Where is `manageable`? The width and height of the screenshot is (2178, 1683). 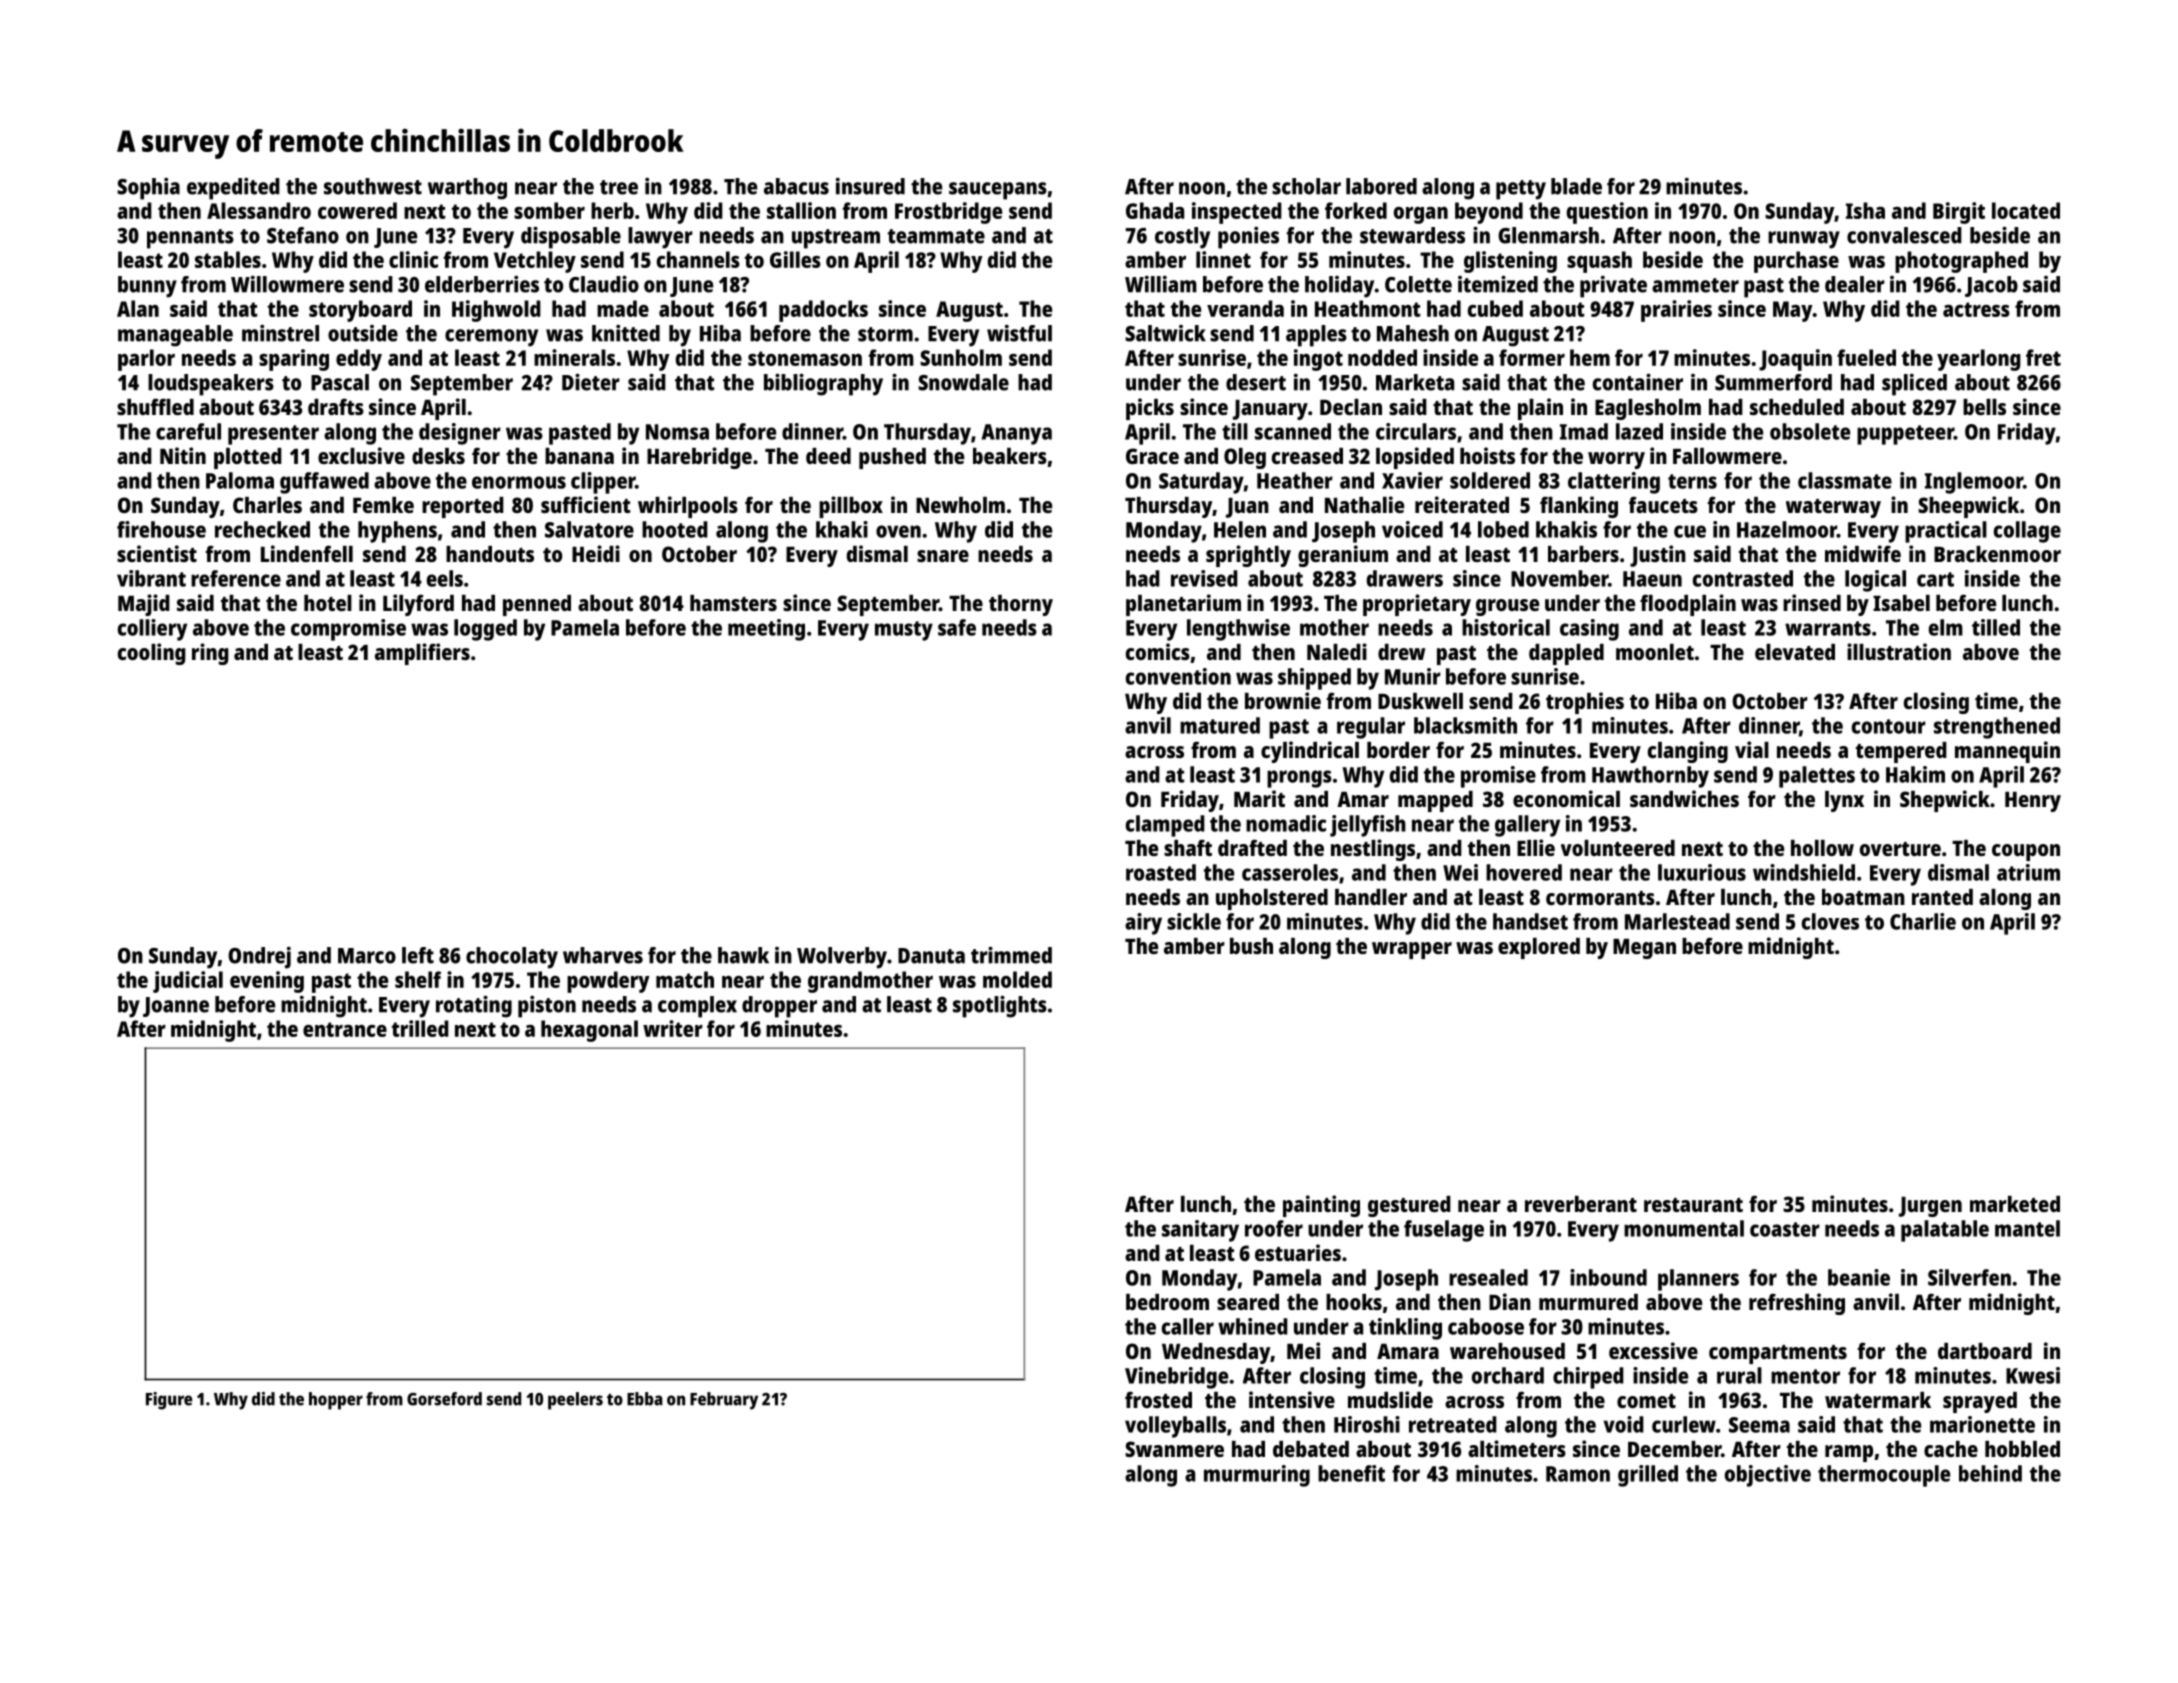 manageable is located at coordinates (175, 336).
